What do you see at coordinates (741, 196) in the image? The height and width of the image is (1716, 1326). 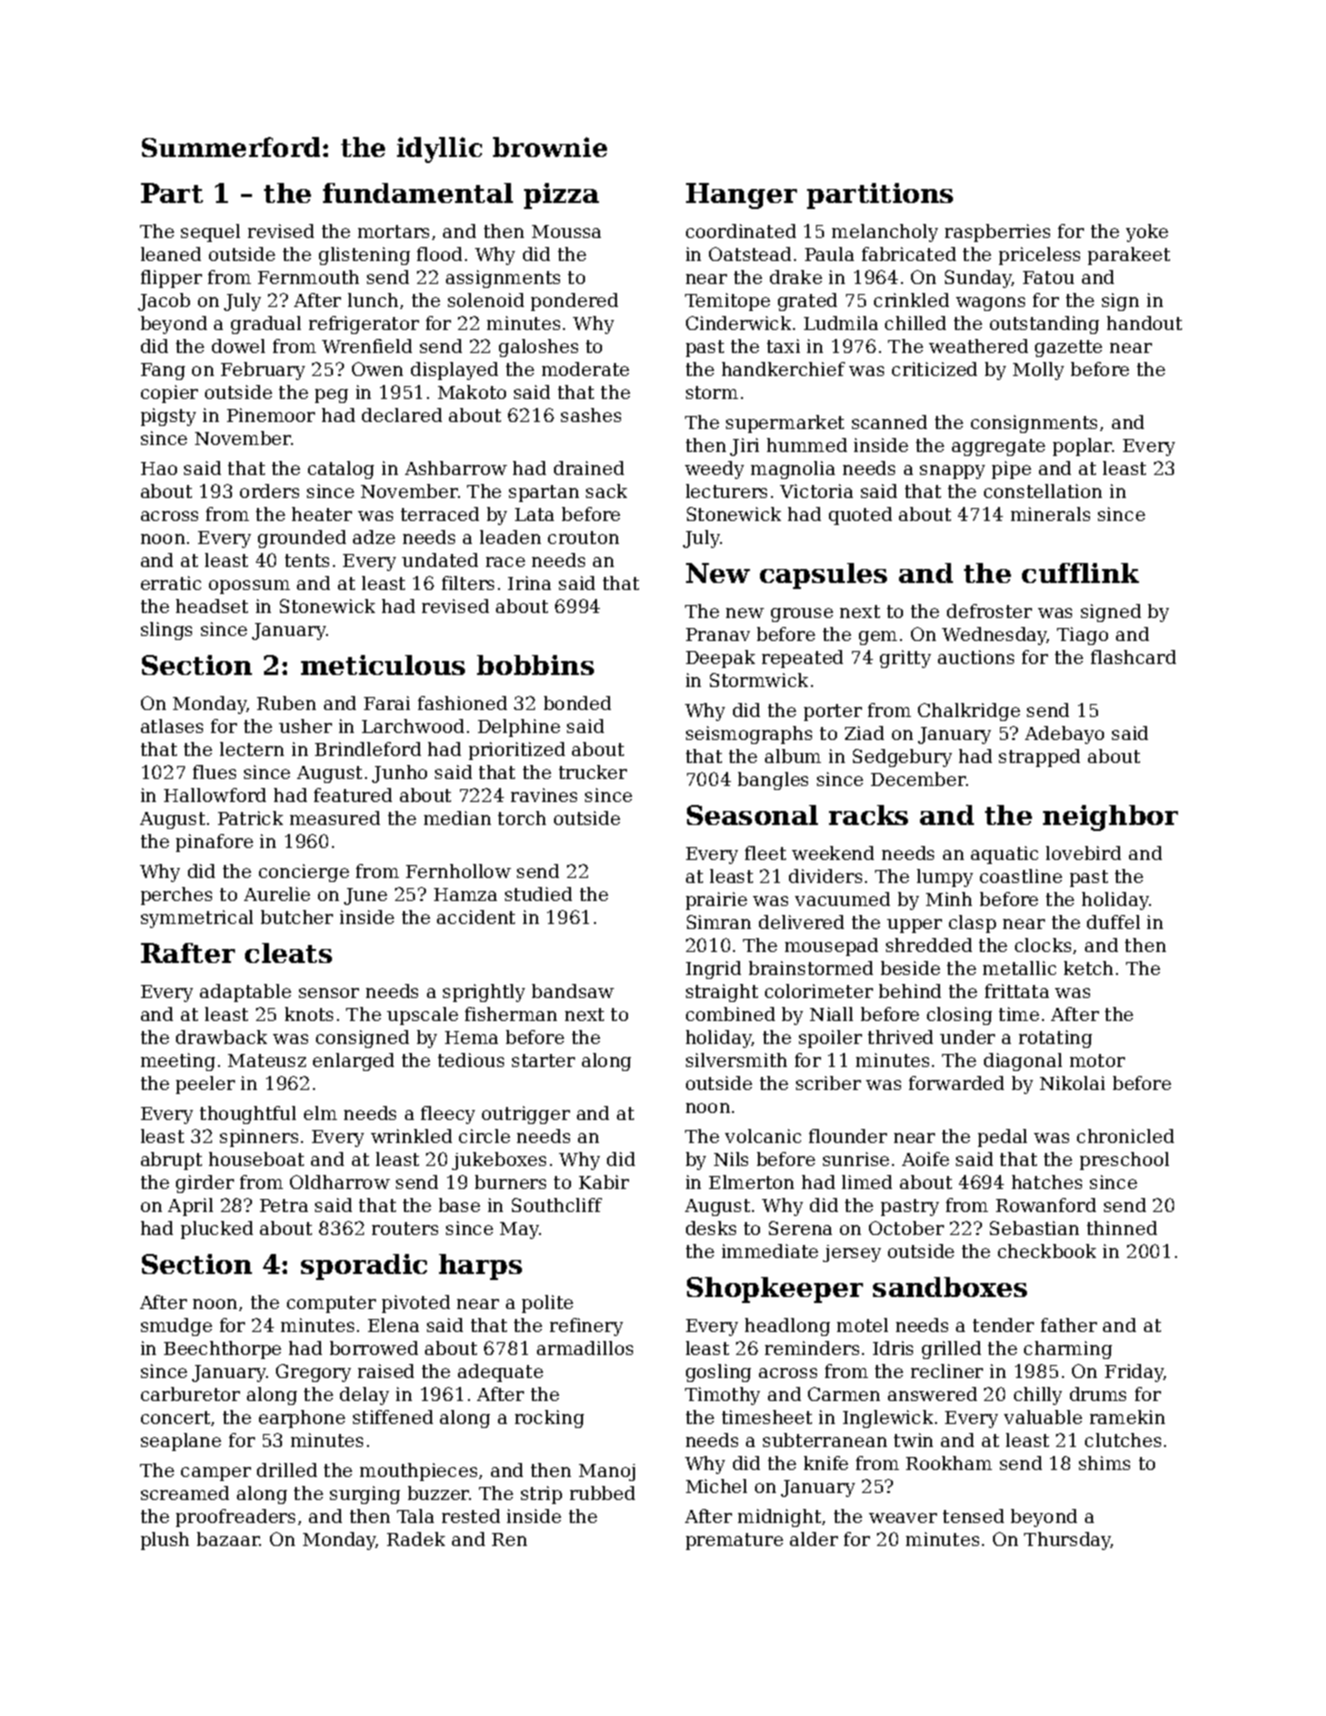 I see `Hanger` at bounding box center [741, 196].
